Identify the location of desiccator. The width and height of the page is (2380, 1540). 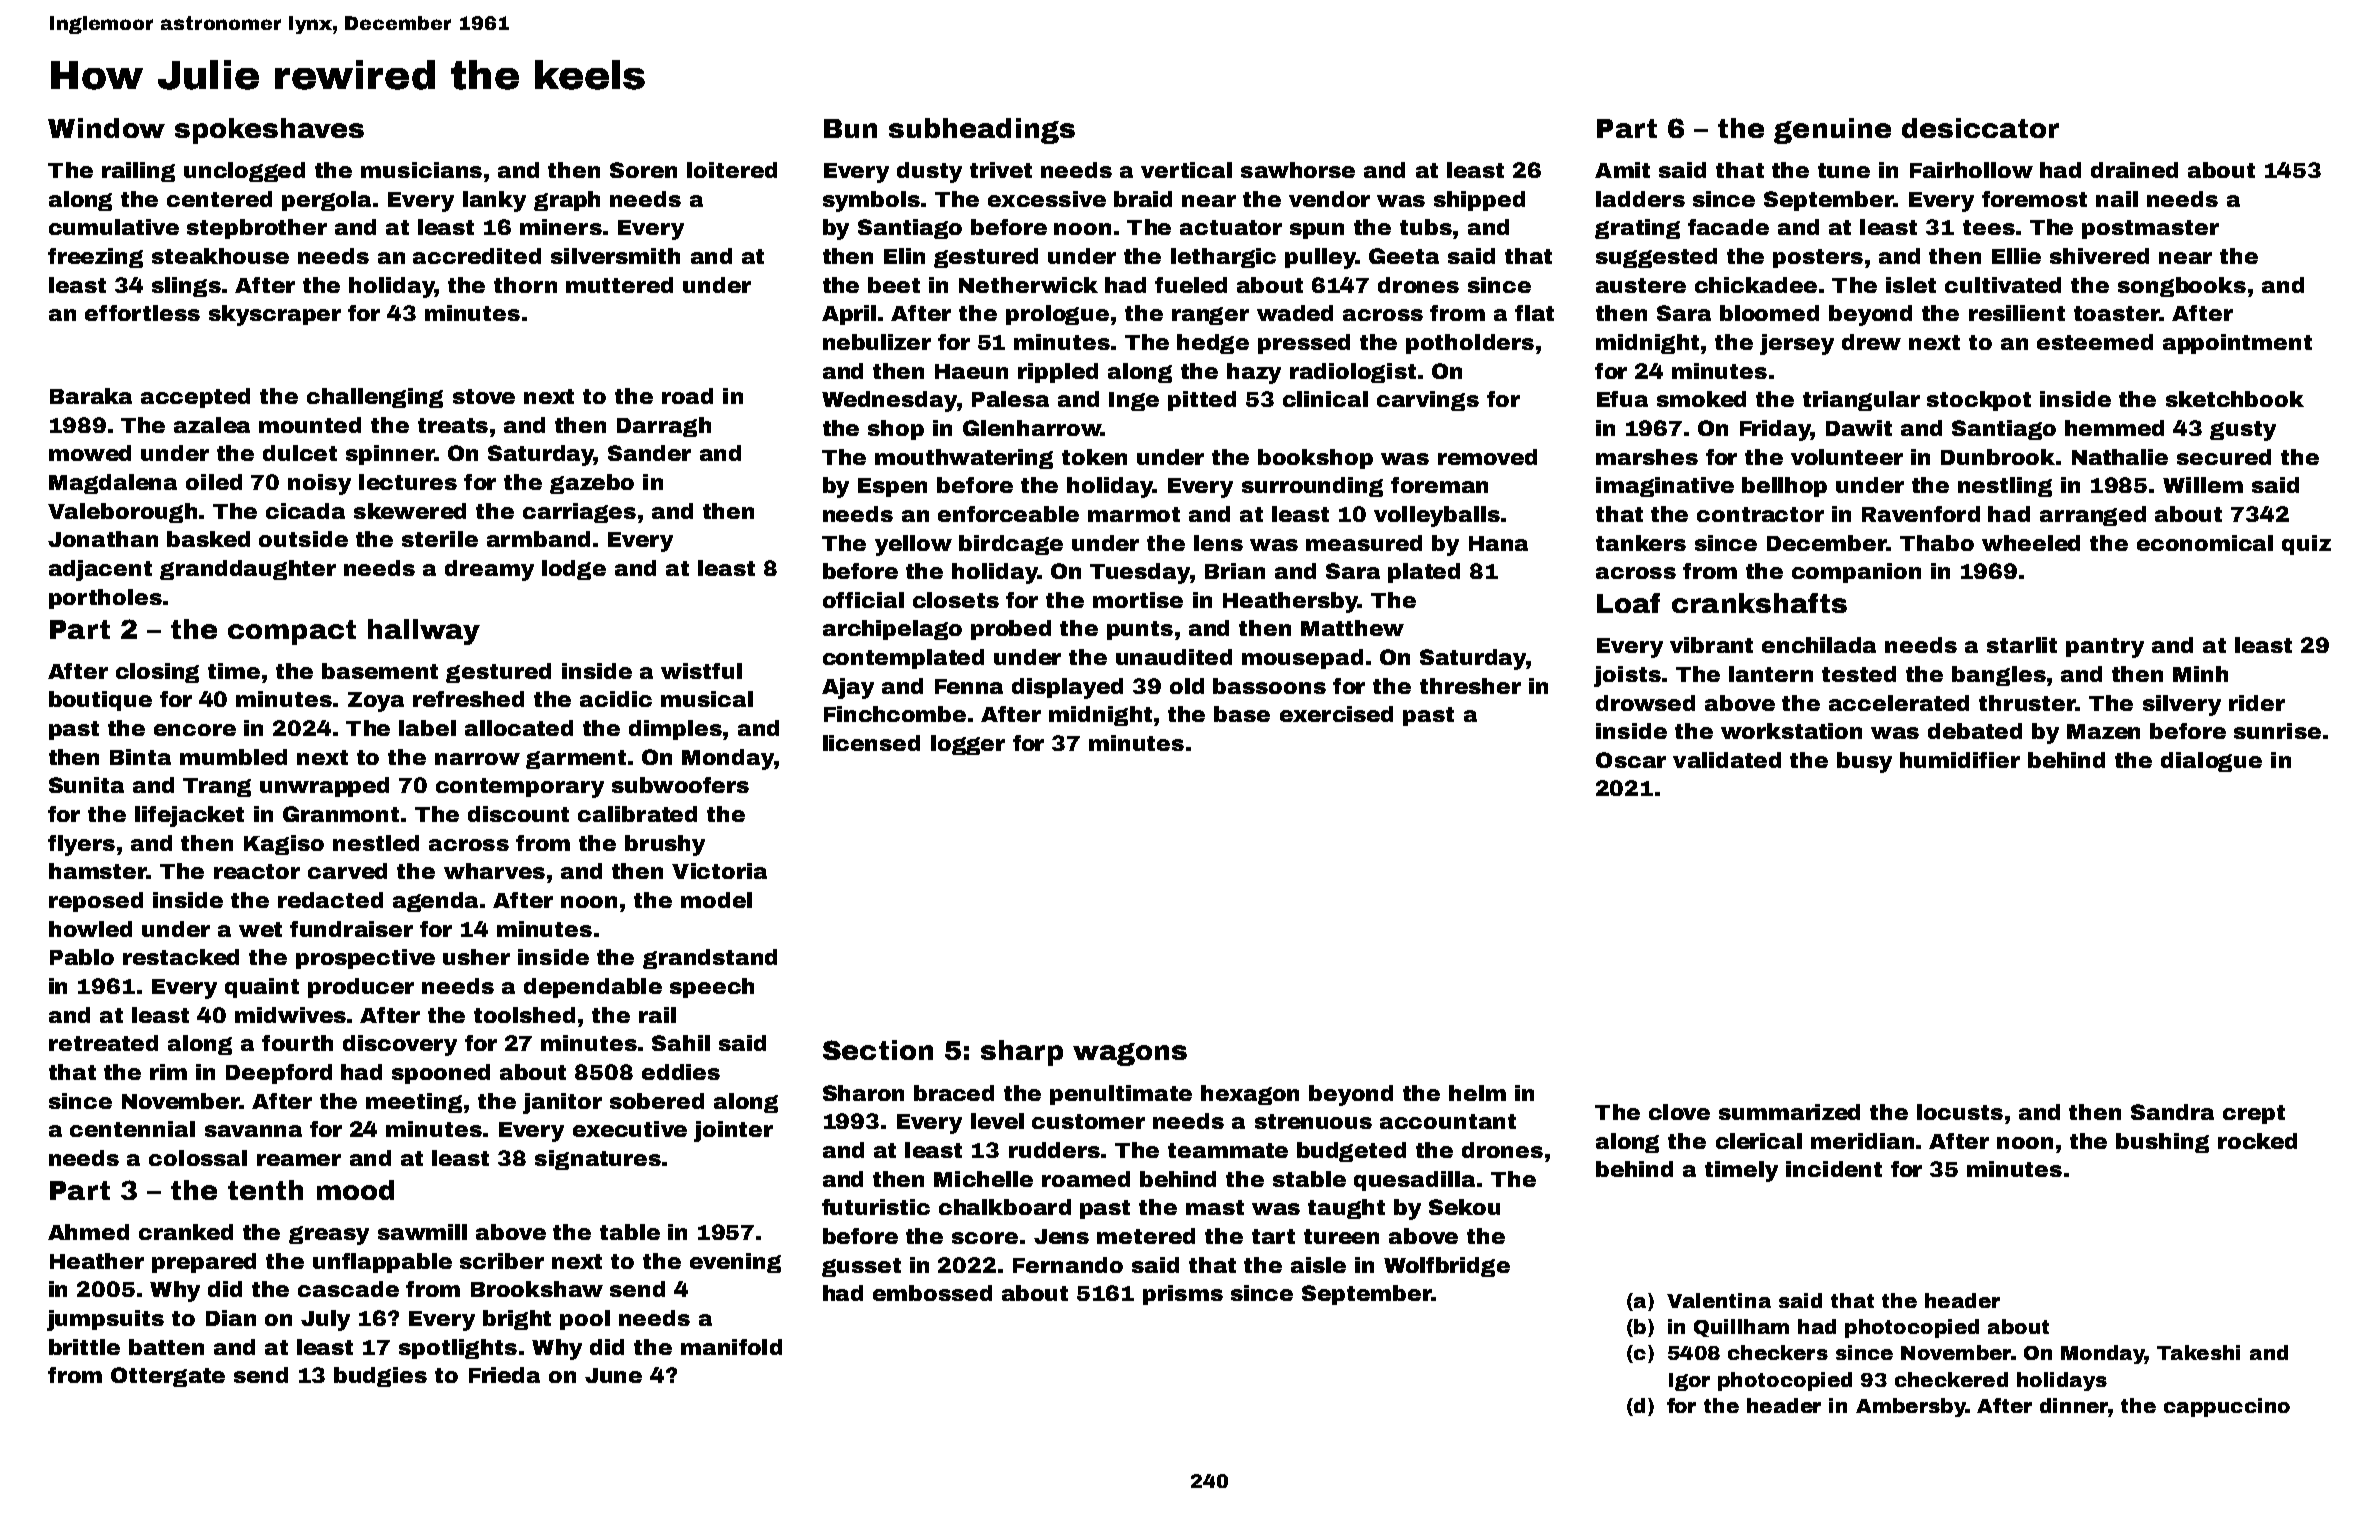
(1980, 128).
